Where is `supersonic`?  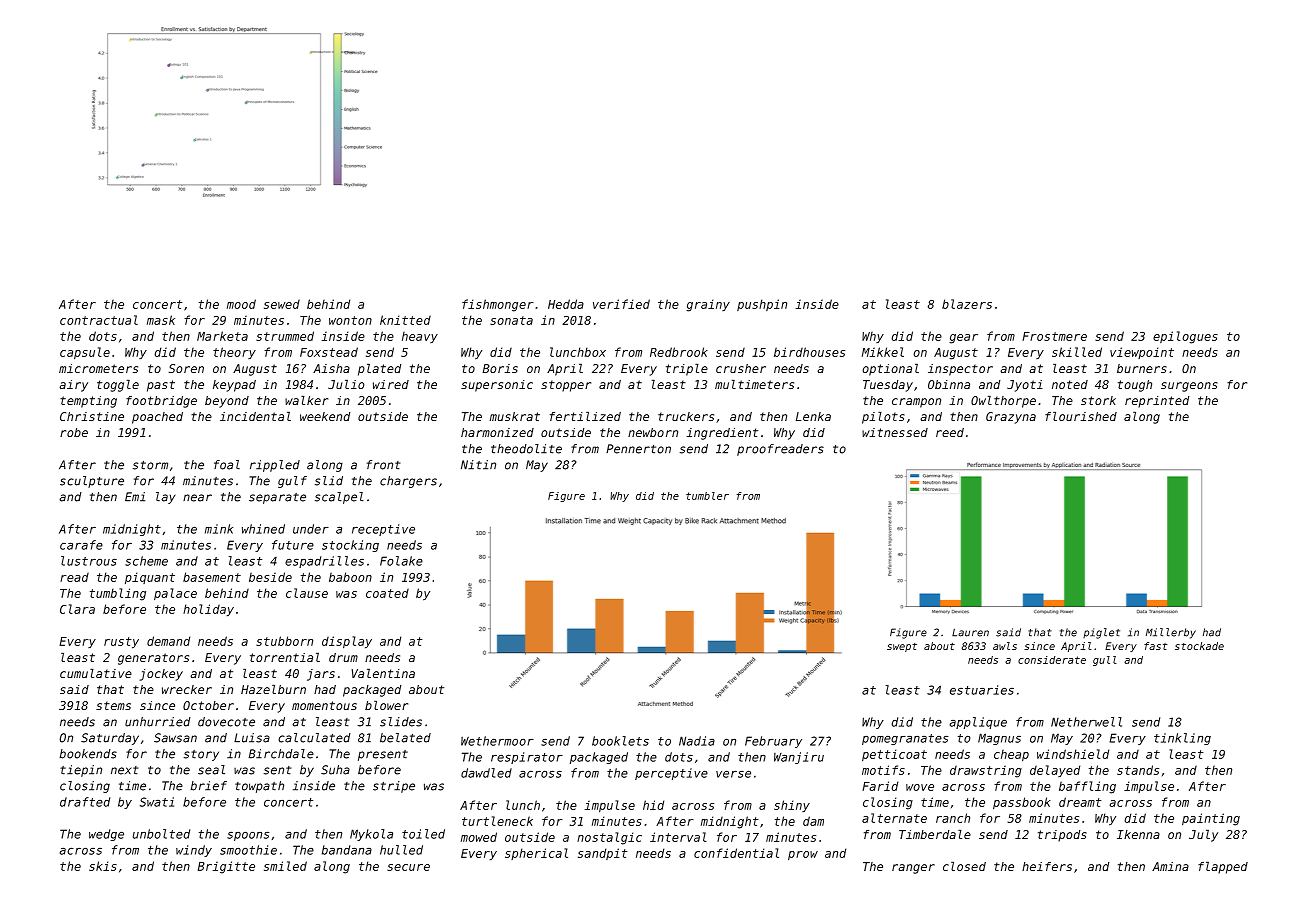
supersonic is located at coordinates (497, 386).
